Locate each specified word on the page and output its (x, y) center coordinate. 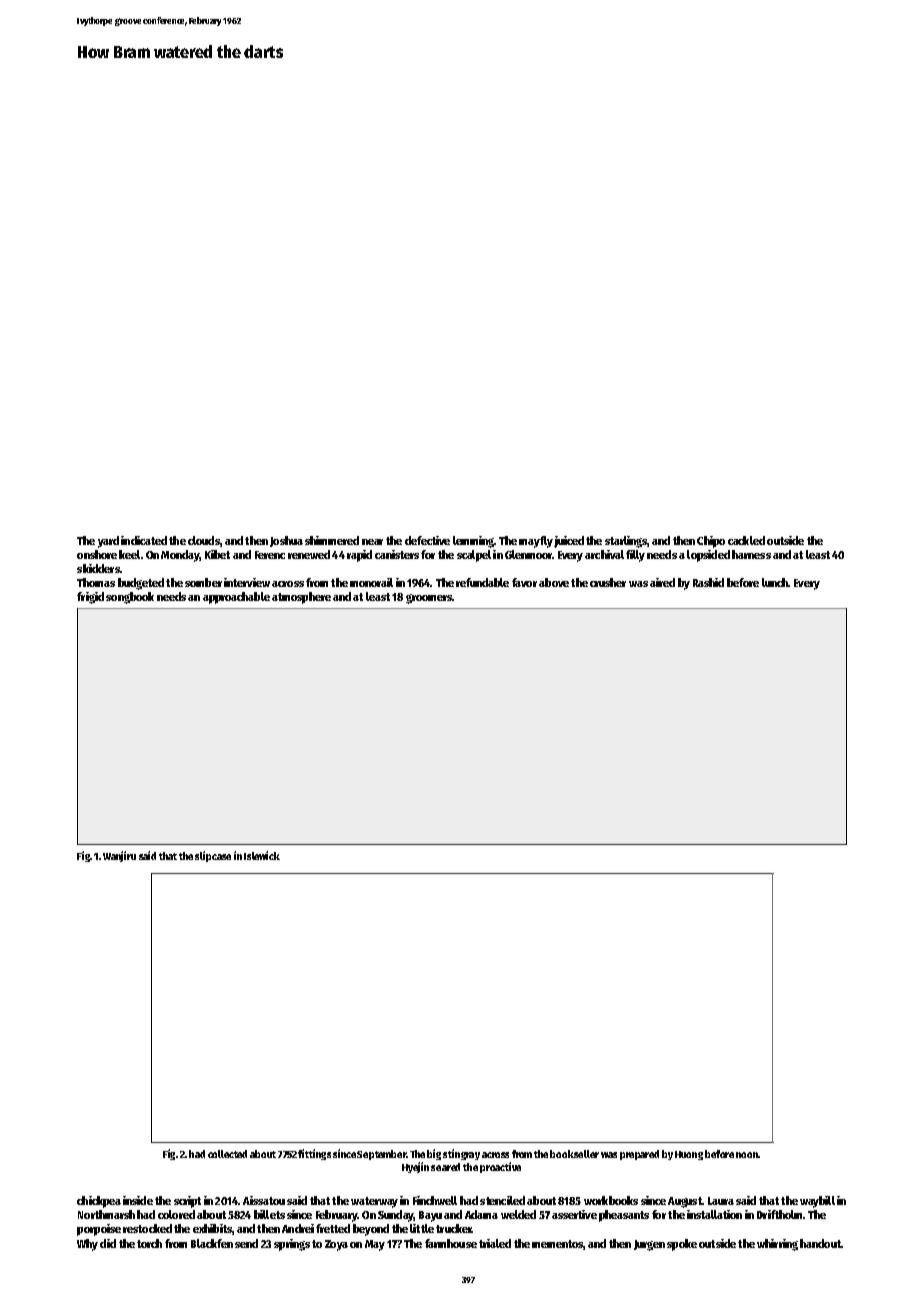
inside (138, 1200)
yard (108, 542)
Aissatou (264, 1200)
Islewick (262, 855)
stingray (461, 1154)
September (381, 1155)
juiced (569, 542)
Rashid (708, 582)
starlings (626, 542)
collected (227, 1154)
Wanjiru (119, 856)
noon (747, 1155)
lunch (775, 582)
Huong (689, 1155)
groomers (429, 599)
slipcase (213, 856)
